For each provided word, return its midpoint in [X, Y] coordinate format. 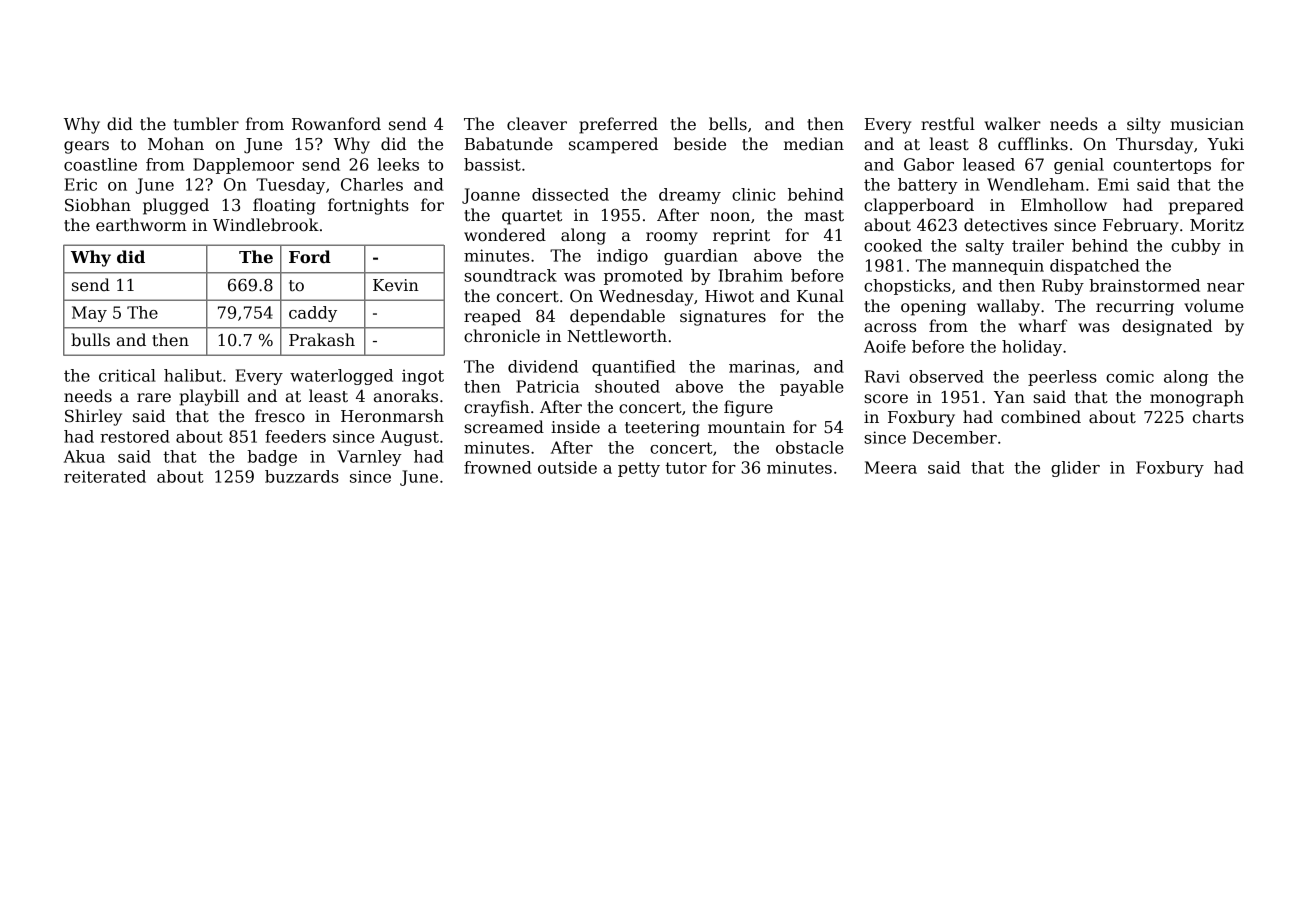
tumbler [206, 124]
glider [1075, 469]
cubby [1196, 247]
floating [284, 206]
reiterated [105, 476]
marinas [762, 366]
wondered [505, 235]
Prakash [322, 340]
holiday [1032, 348]
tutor [686, 468]
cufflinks [1033, 144]
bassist [492, 164]
